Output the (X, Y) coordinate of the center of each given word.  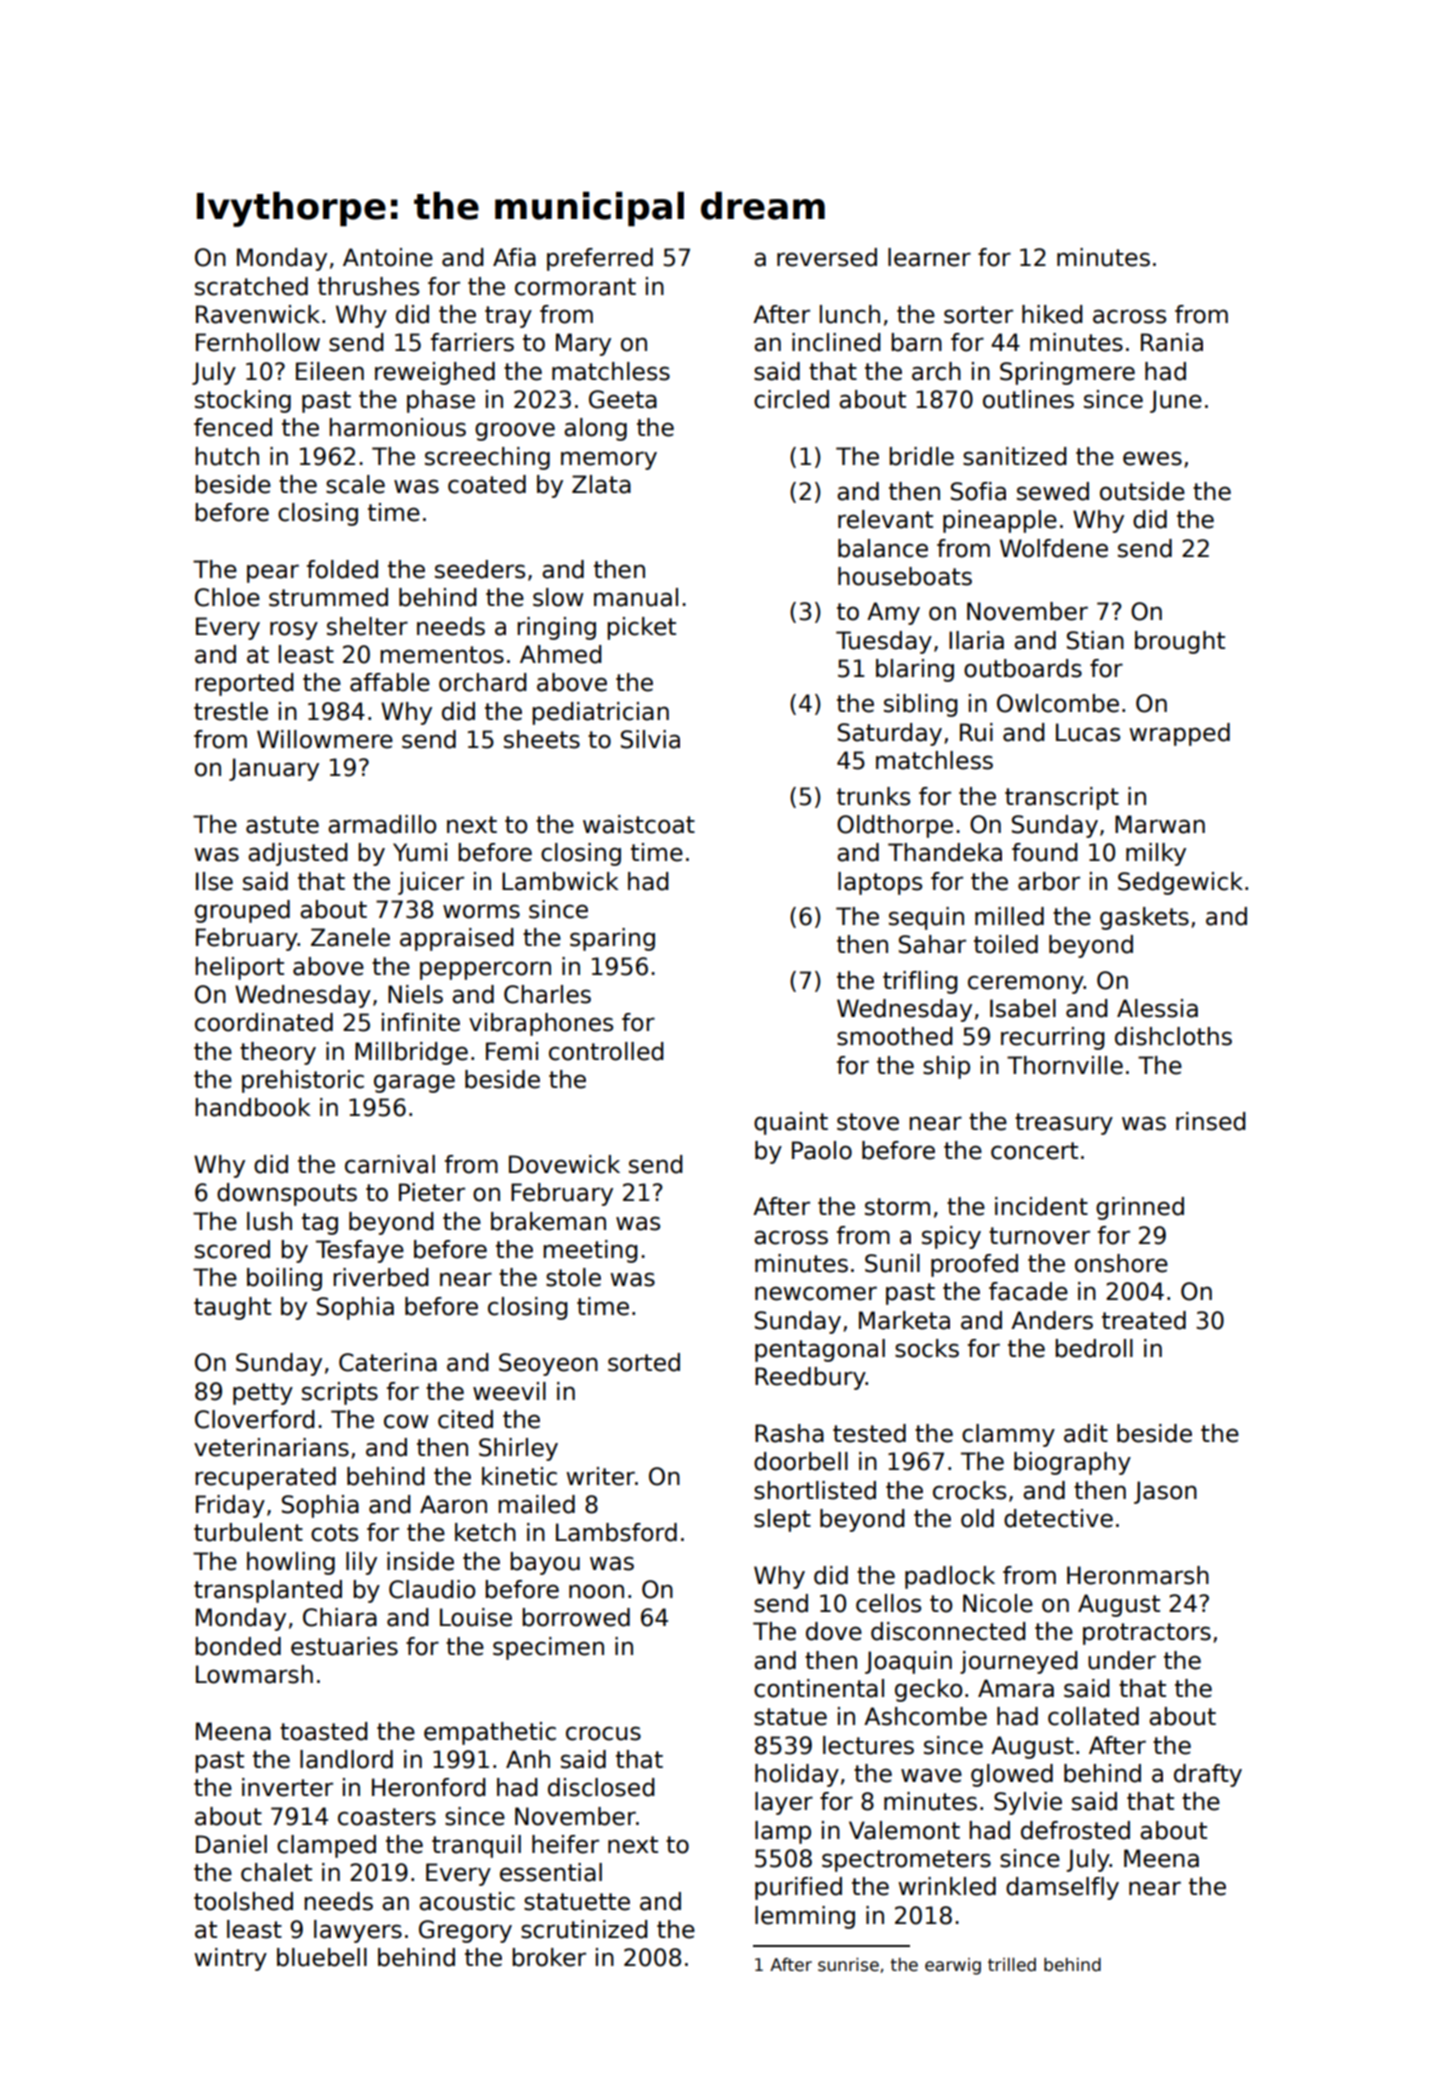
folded (342, 569)
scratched (251, 286)
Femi (512, 1051)
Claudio (432, 1589)
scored (232, 1249)
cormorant (575, 287)
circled (791, 399)
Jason (1165, 1492)
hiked (1052, 314)
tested (869, 1433)
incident (1041, 1206)
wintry (230, 1959)
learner (929, 257)
